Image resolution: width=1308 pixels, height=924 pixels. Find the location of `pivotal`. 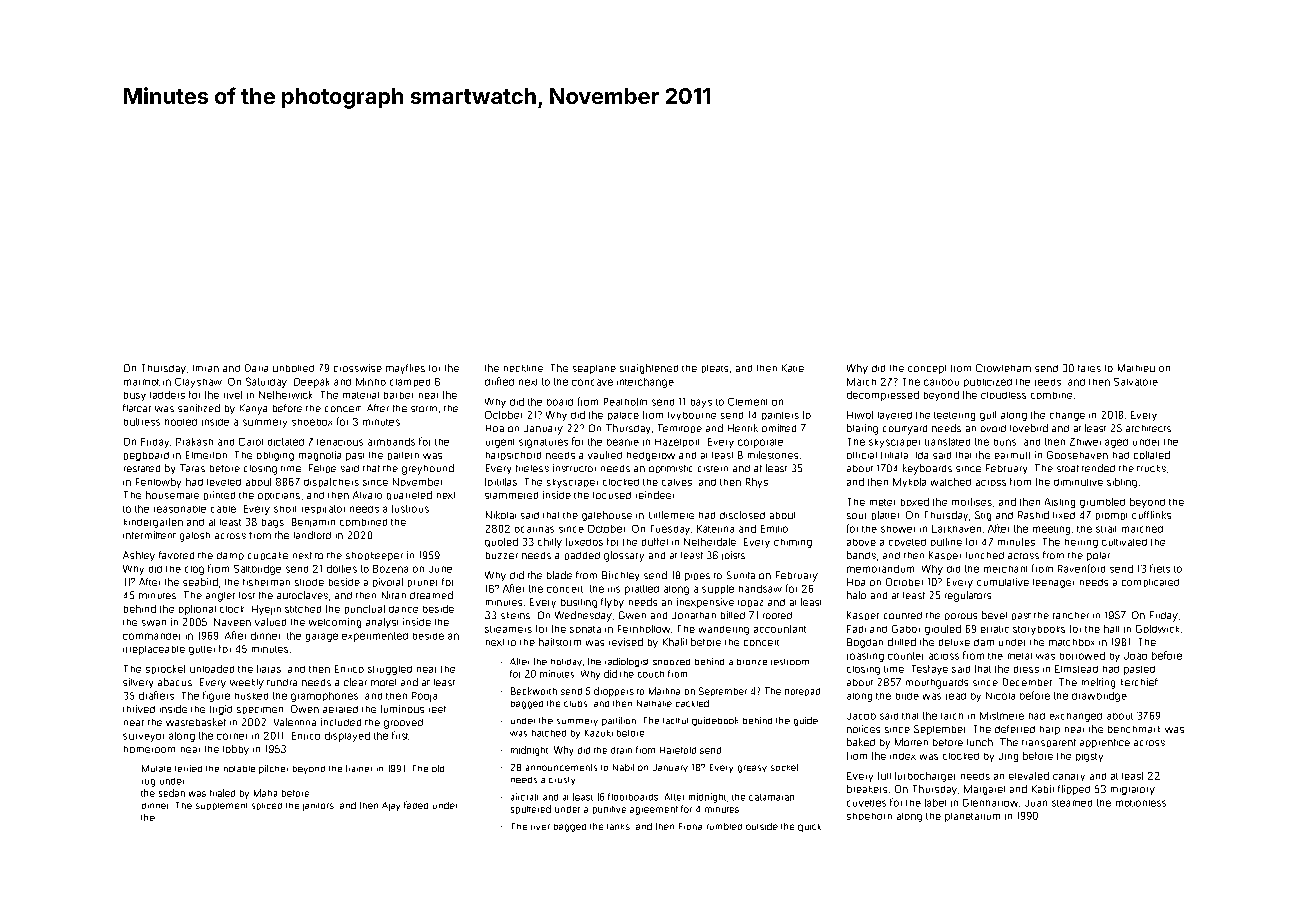

pivotal is located at coordinates (388, 582).
